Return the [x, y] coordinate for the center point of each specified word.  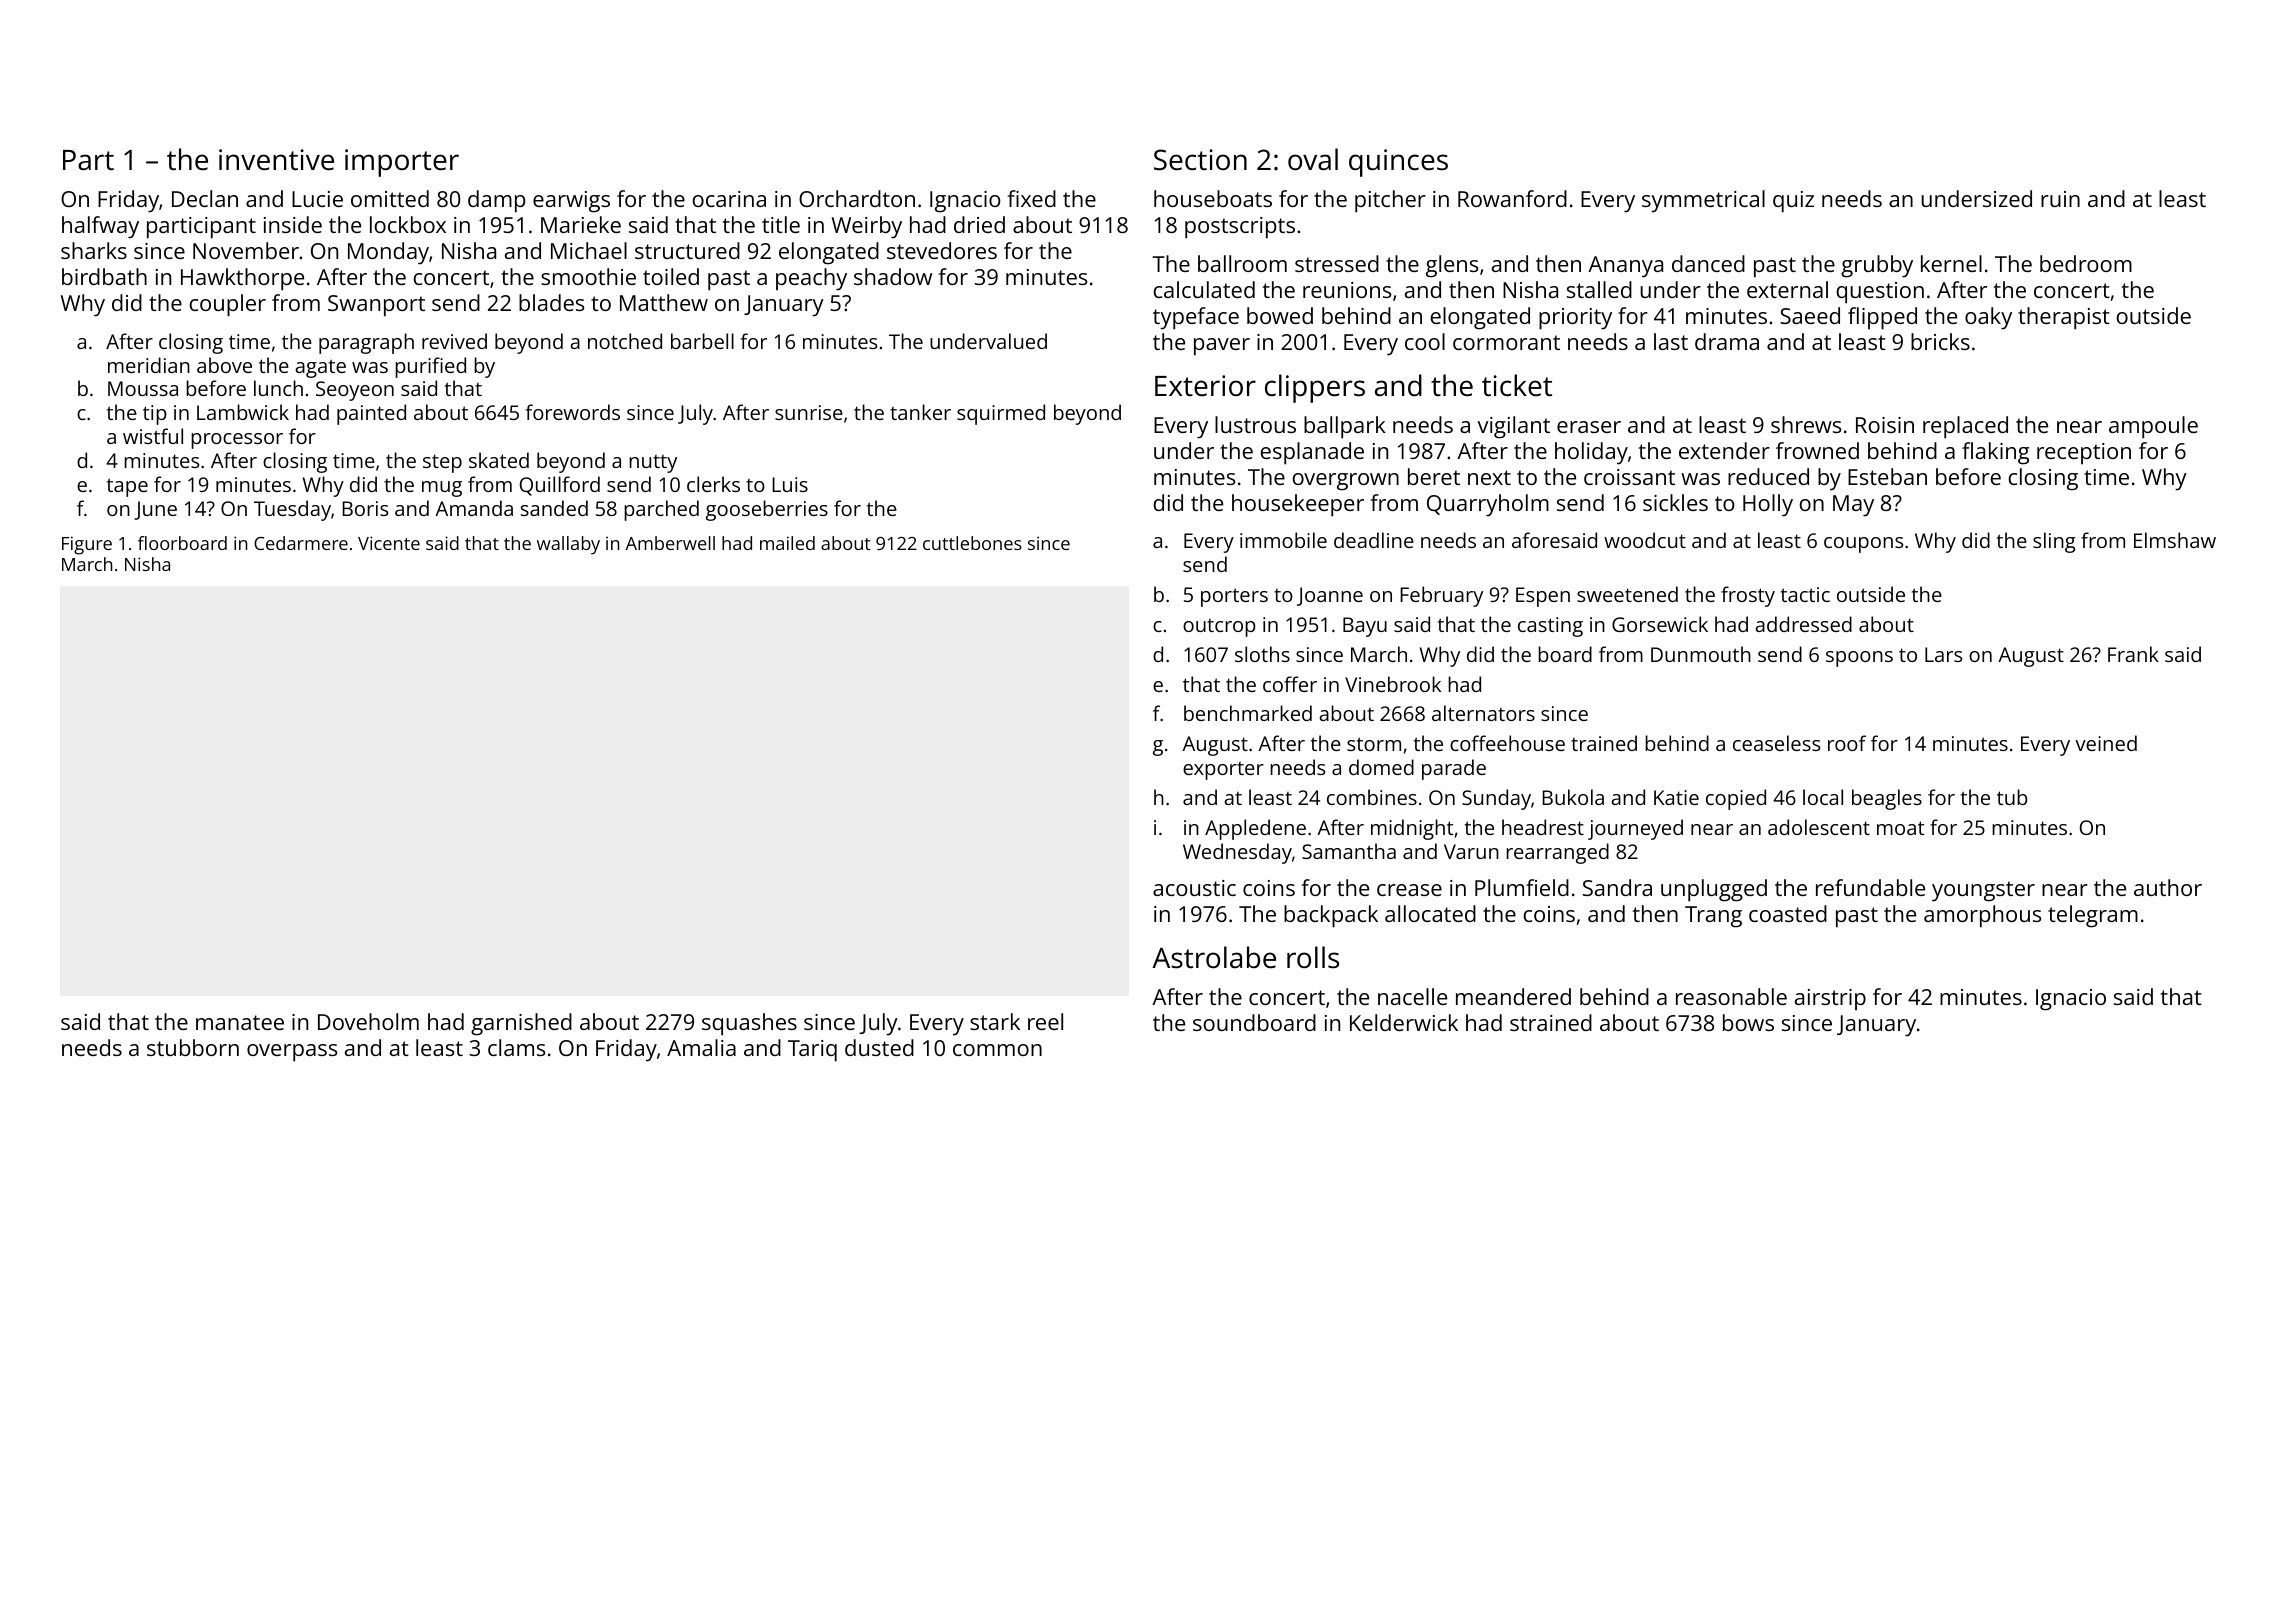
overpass [292, 1053]
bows [1748, 1022]
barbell [702, 341]
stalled [1599, 289]
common [997, 1050]
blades [551, 302]
